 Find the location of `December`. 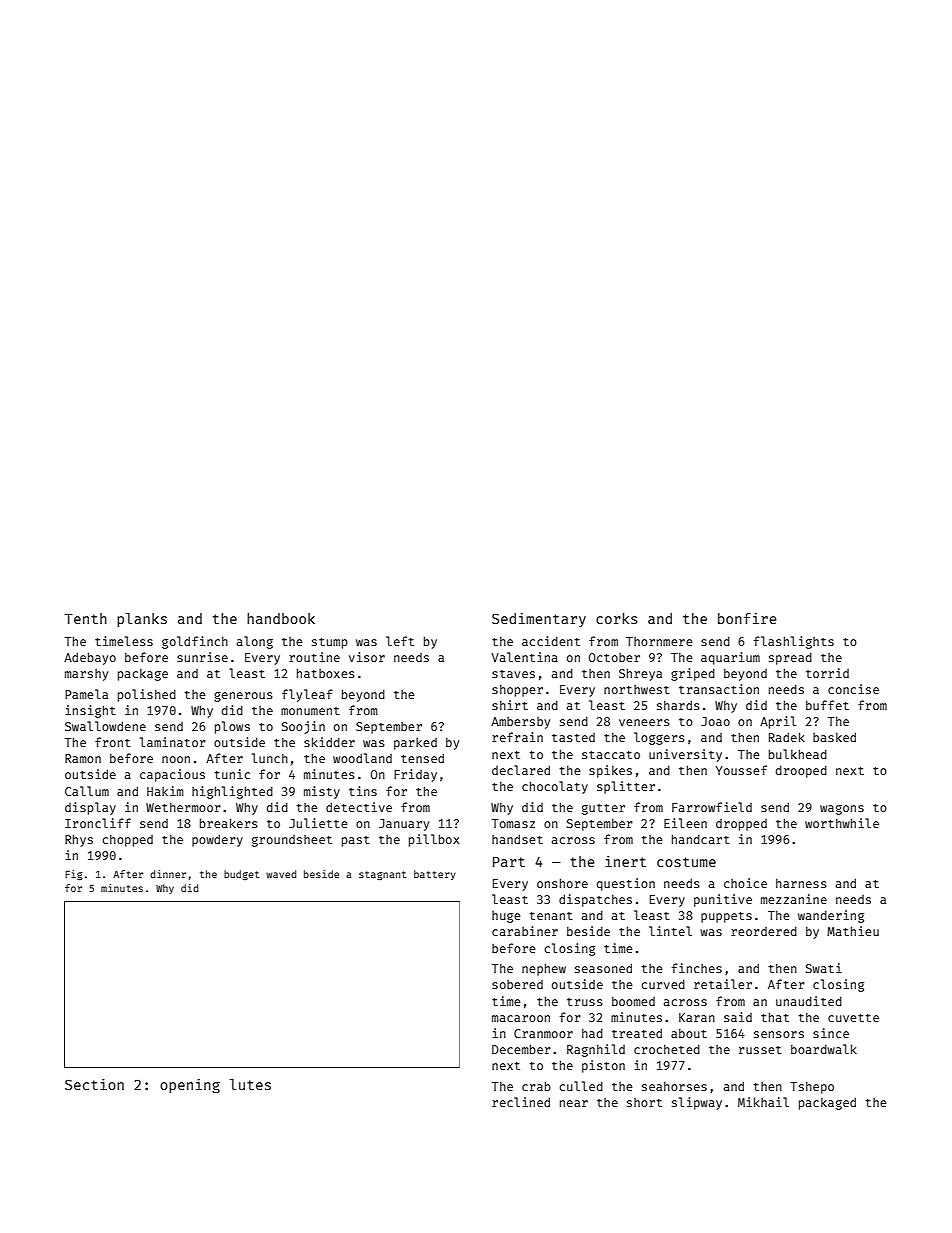

December is located at coordinates (521, 1049).
